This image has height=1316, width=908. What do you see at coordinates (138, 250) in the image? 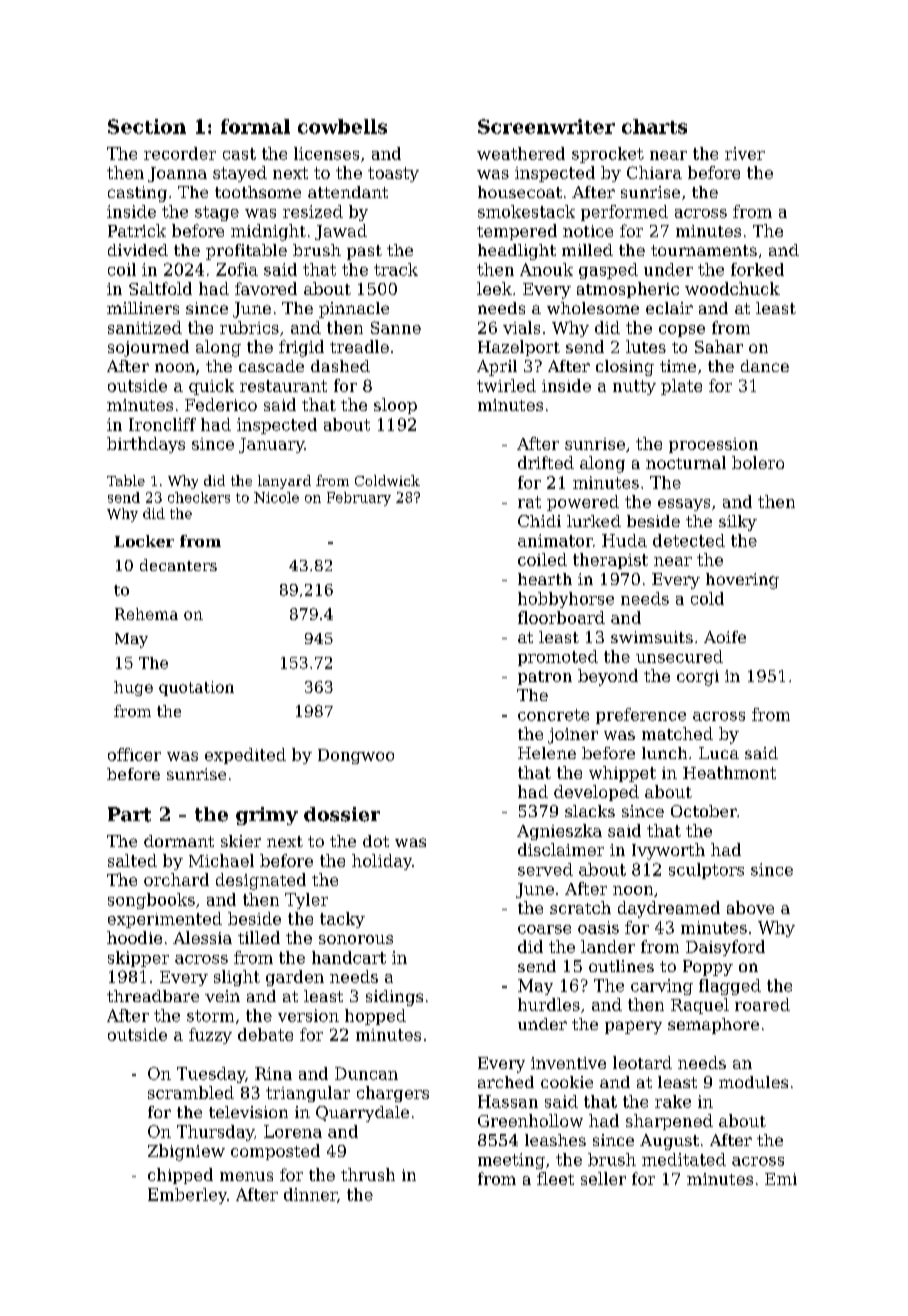
I see `divided` at bounding box center [138, 250].
